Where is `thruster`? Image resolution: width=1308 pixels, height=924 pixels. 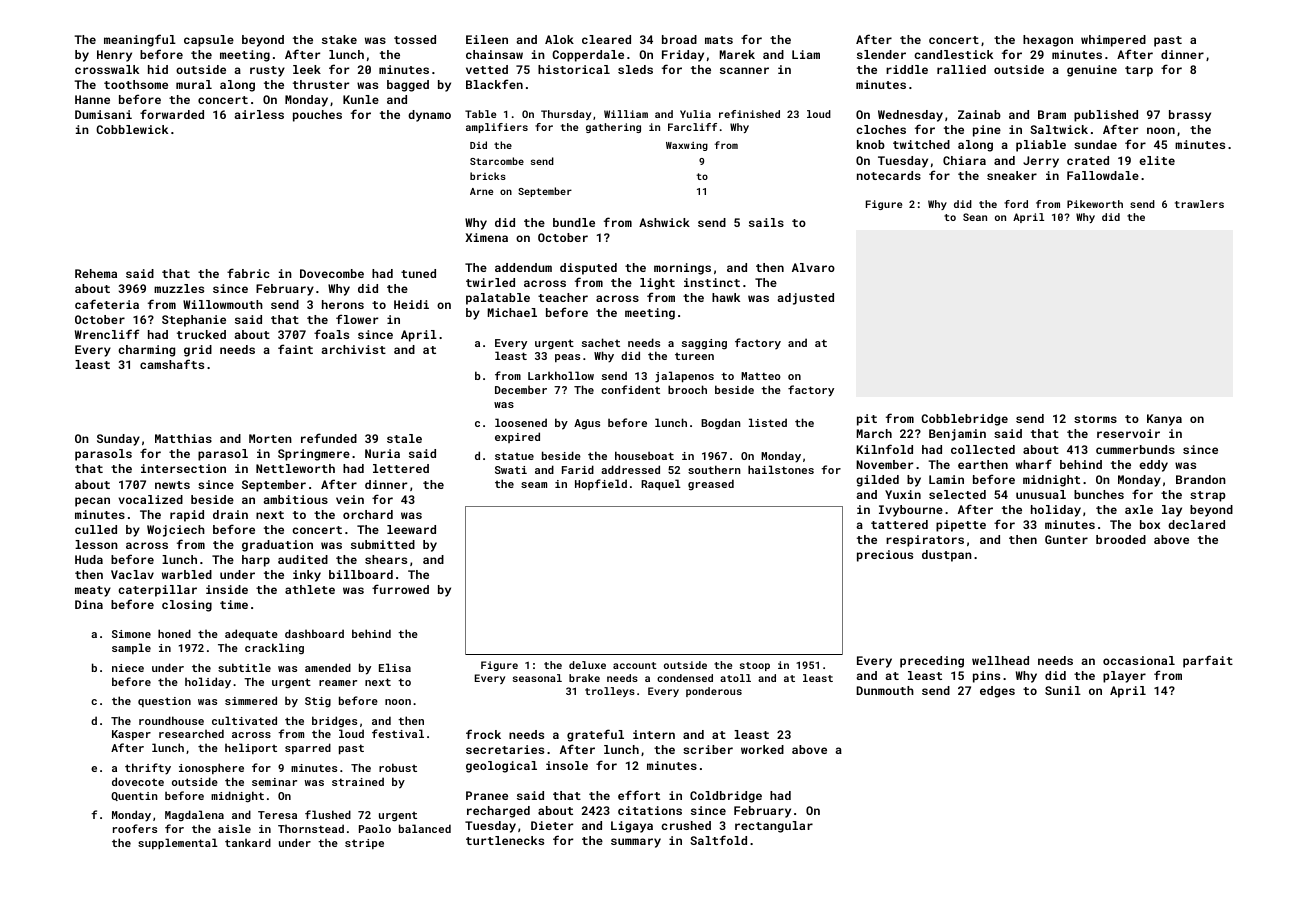 thruster is located at coordinates (321, 84).
